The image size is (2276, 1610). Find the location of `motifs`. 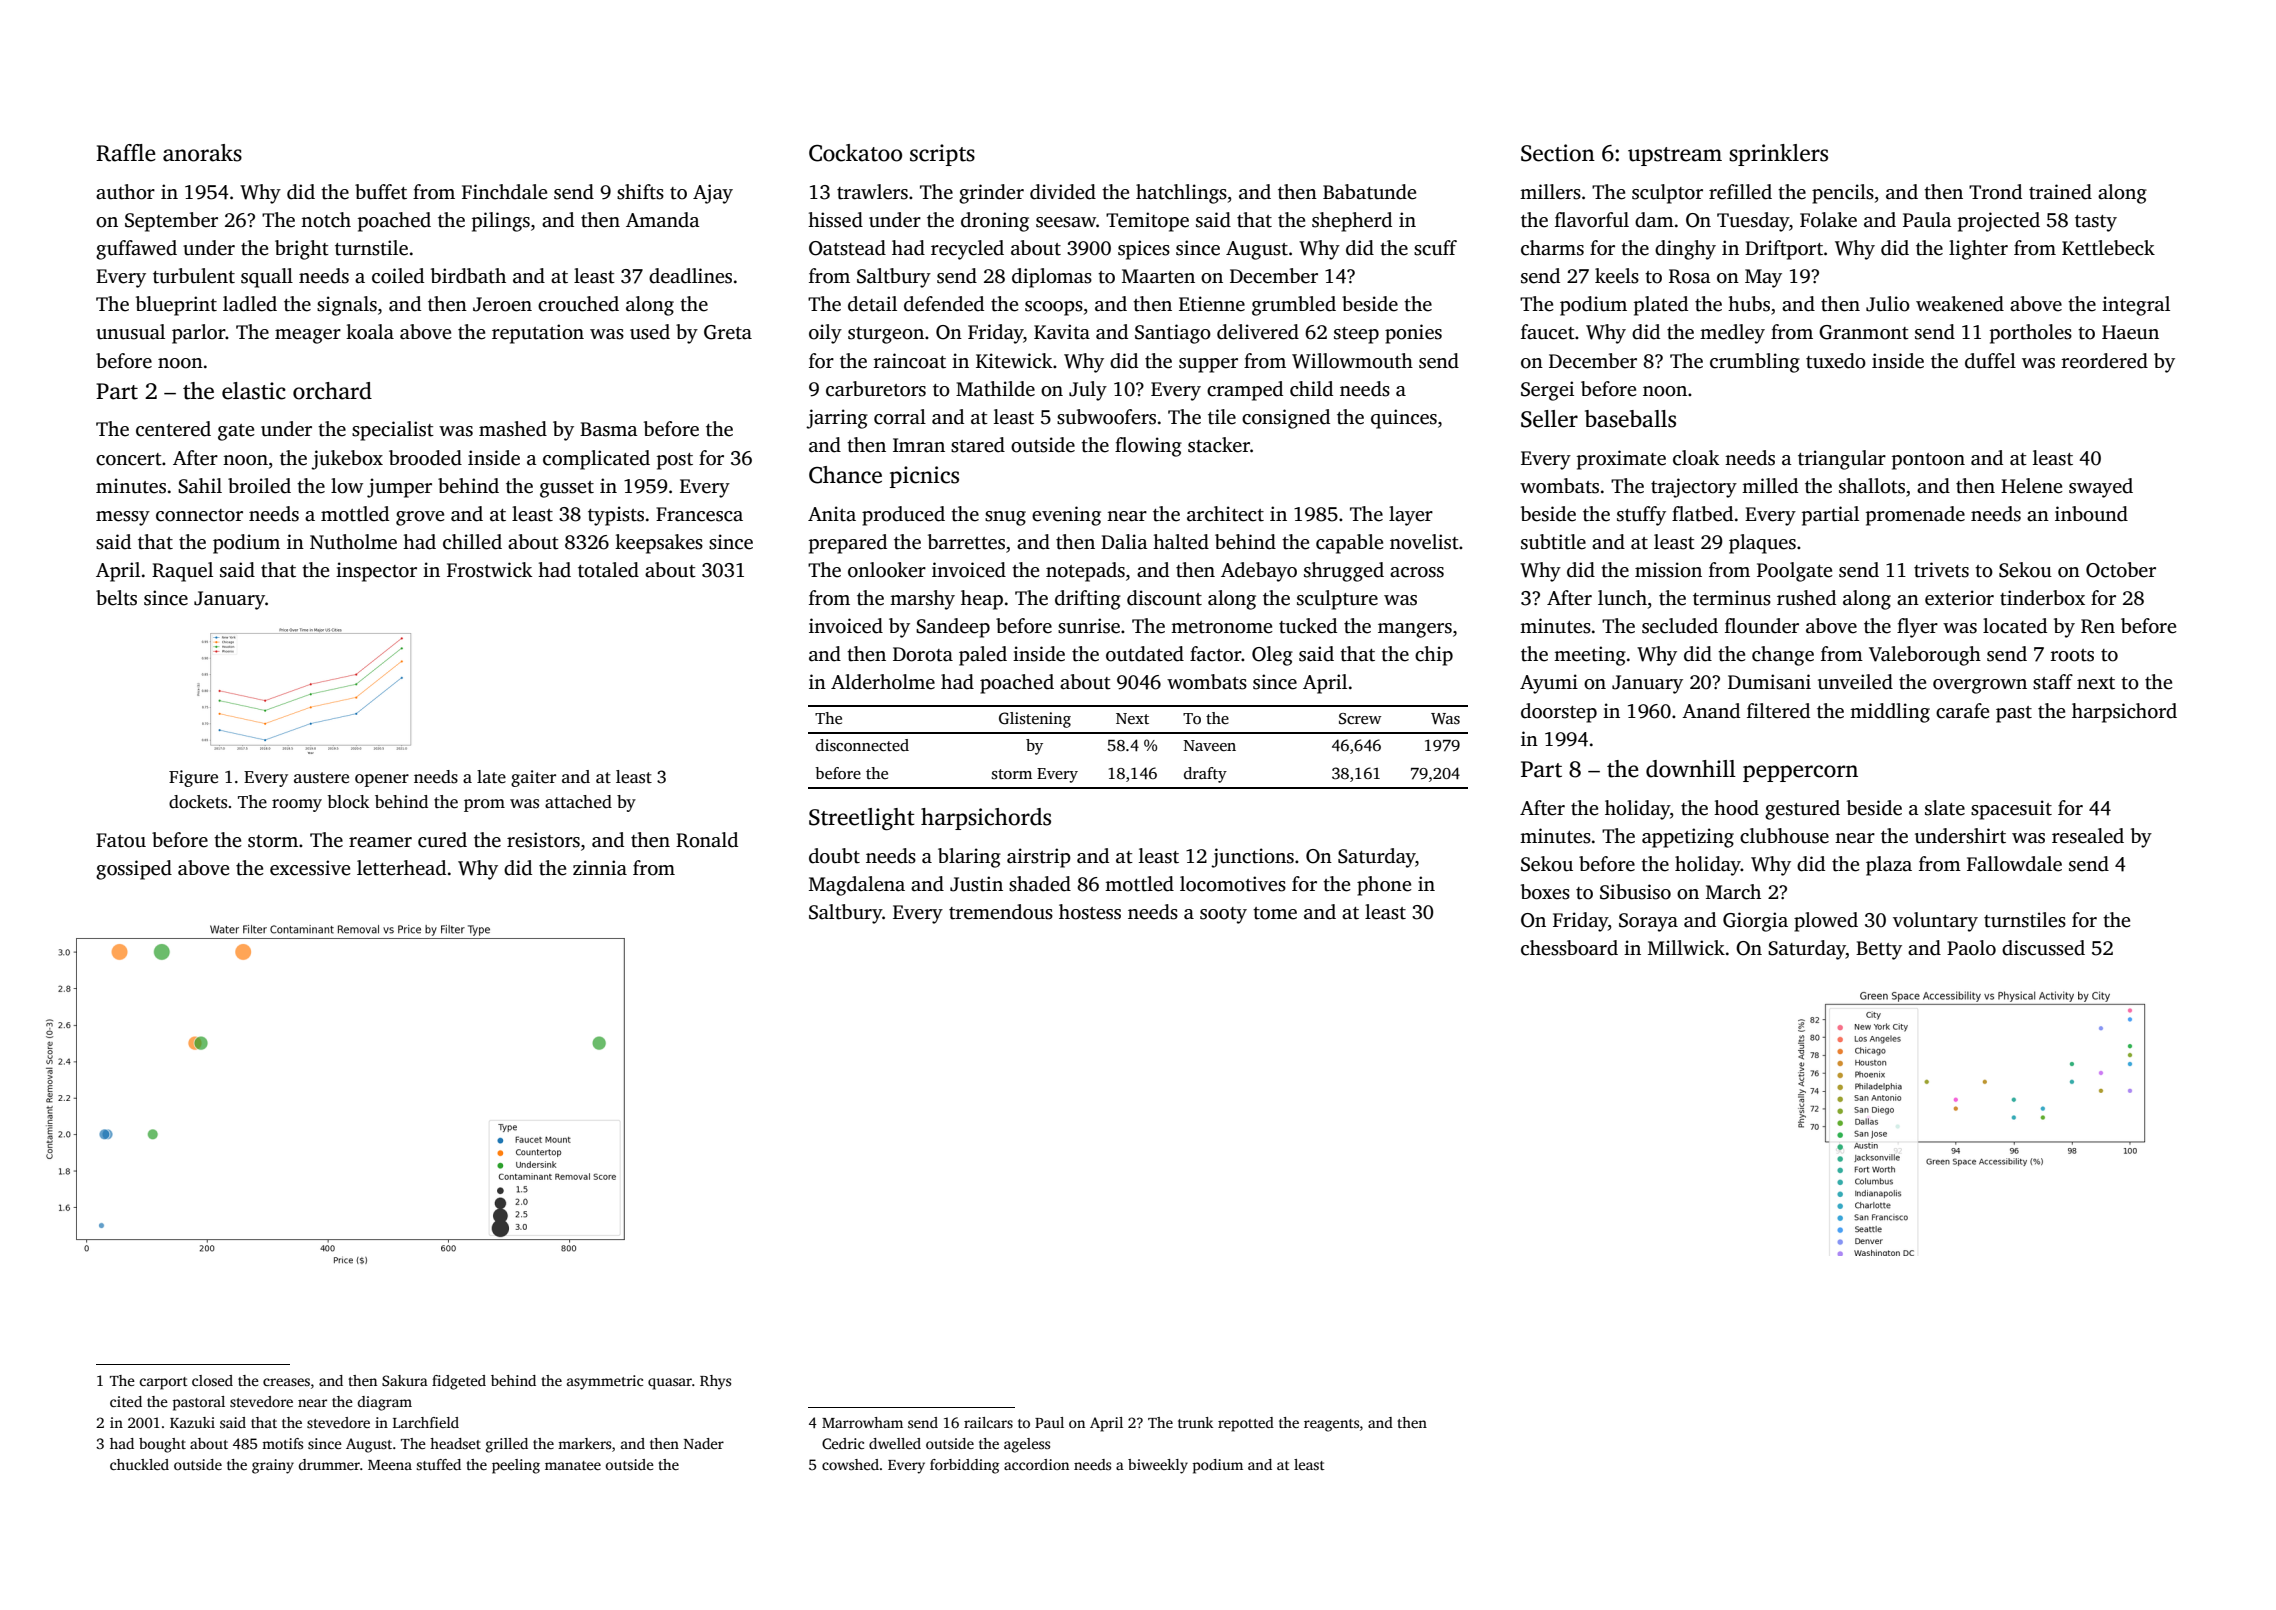

motifs is located at coordinates (282, 1443).
